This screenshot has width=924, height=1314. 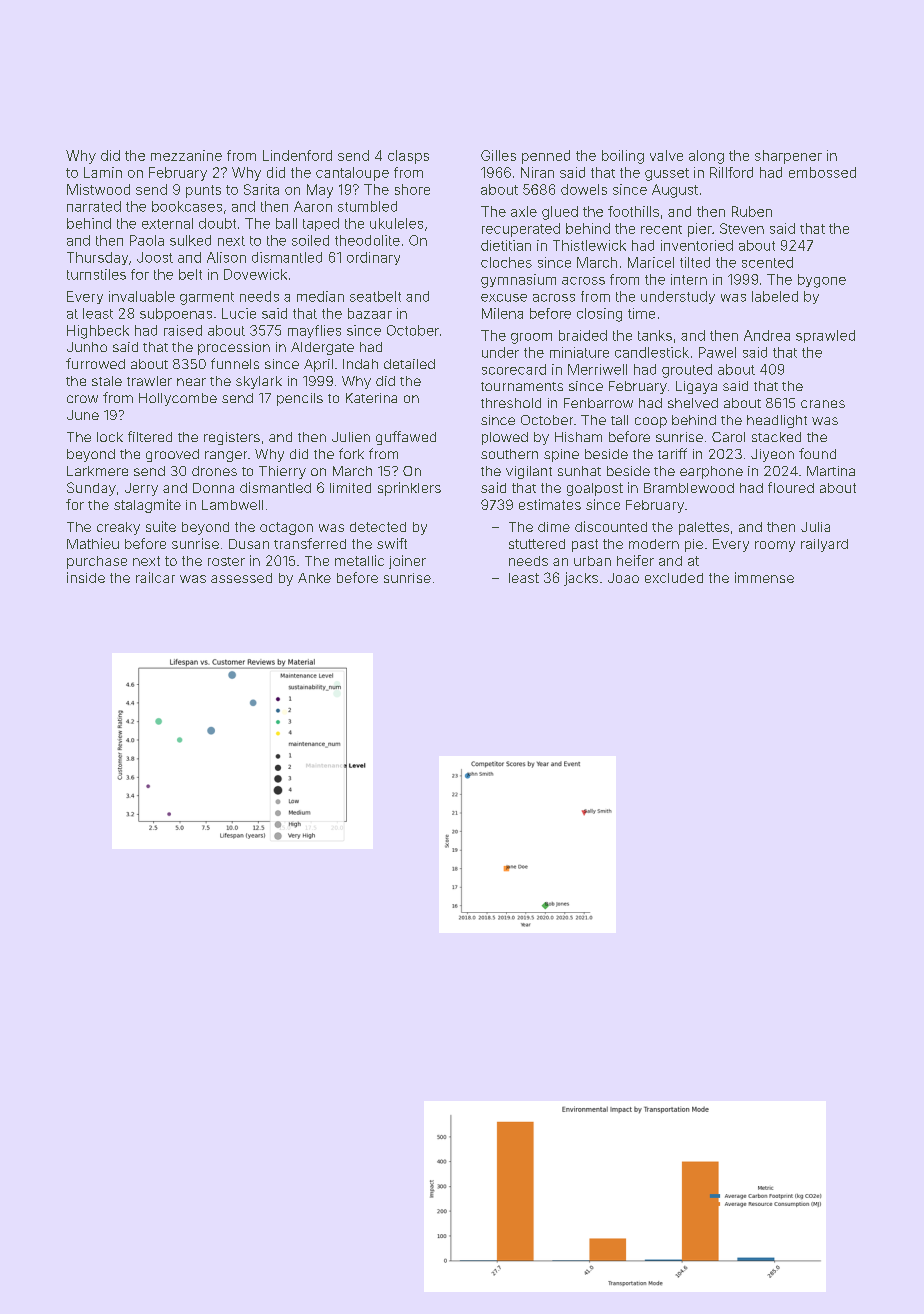 I want to click on doubt, so click(x=217, y=223).
